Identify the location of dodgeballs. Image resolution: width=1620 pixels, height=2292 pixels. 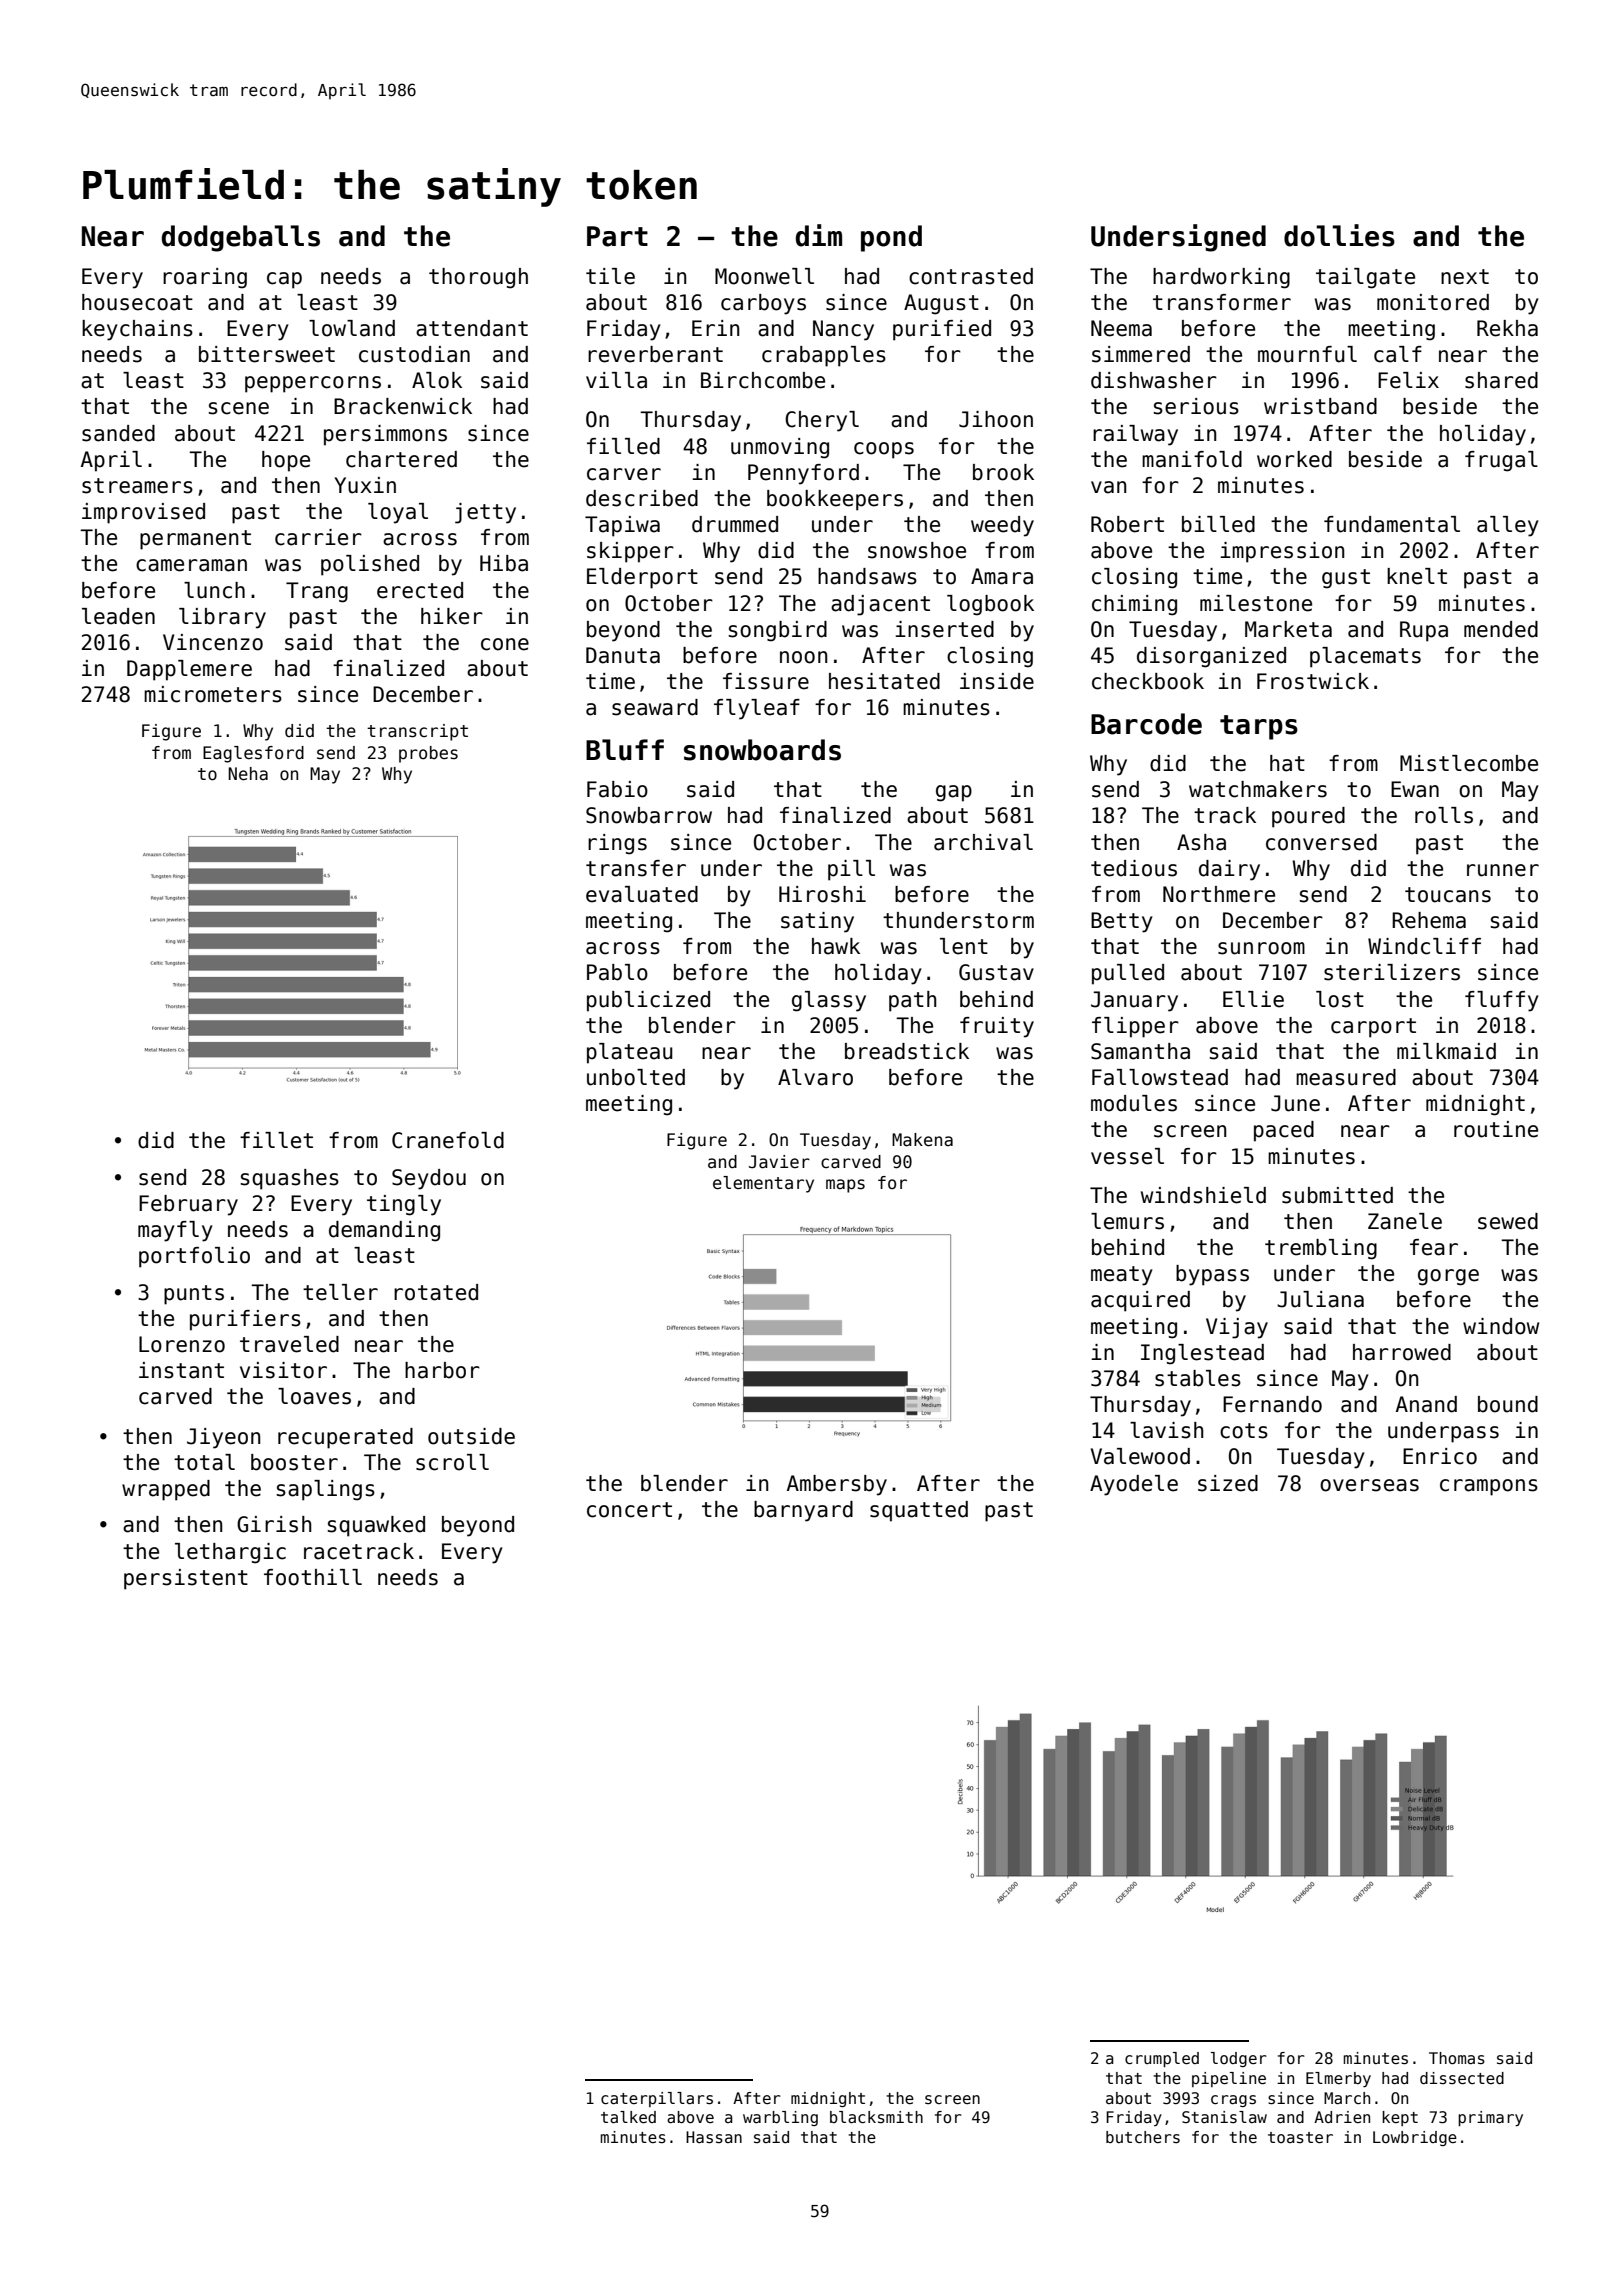
(241, 238).
